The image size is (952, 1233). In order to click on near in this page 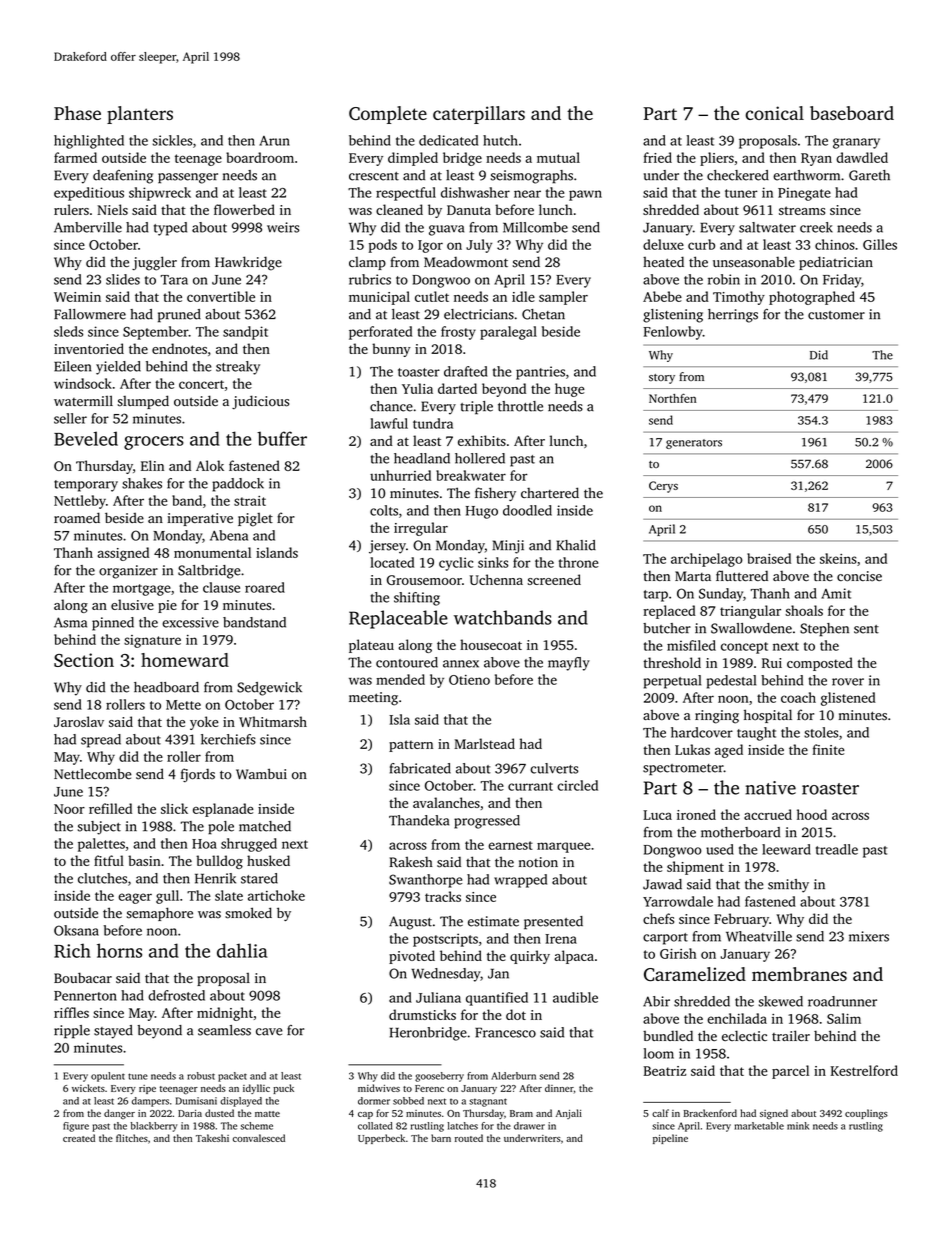, I will do `click(527, 194)`.
